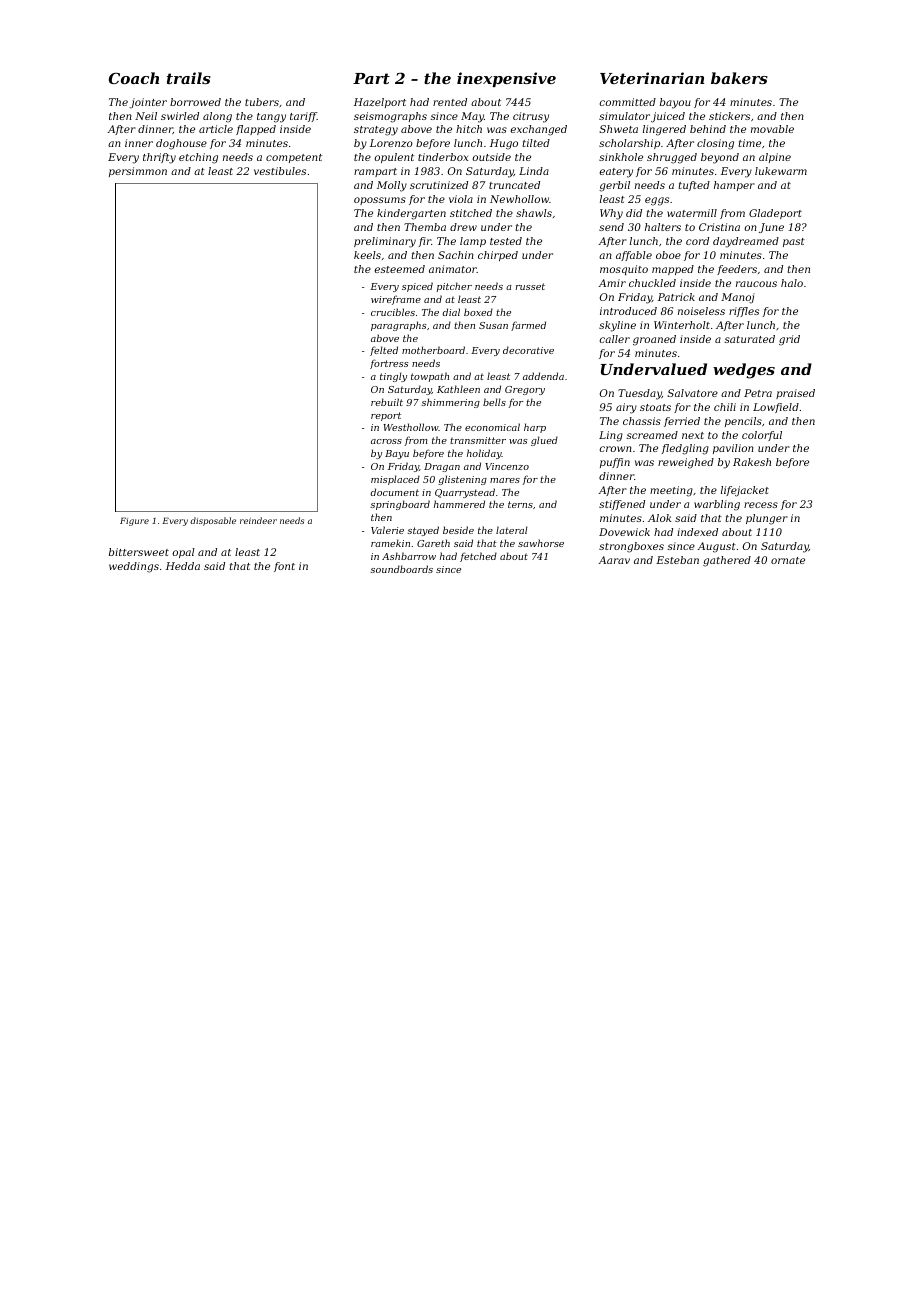  Describe the element at coordinates (284, 567) in the page. I see `font` at that location.
